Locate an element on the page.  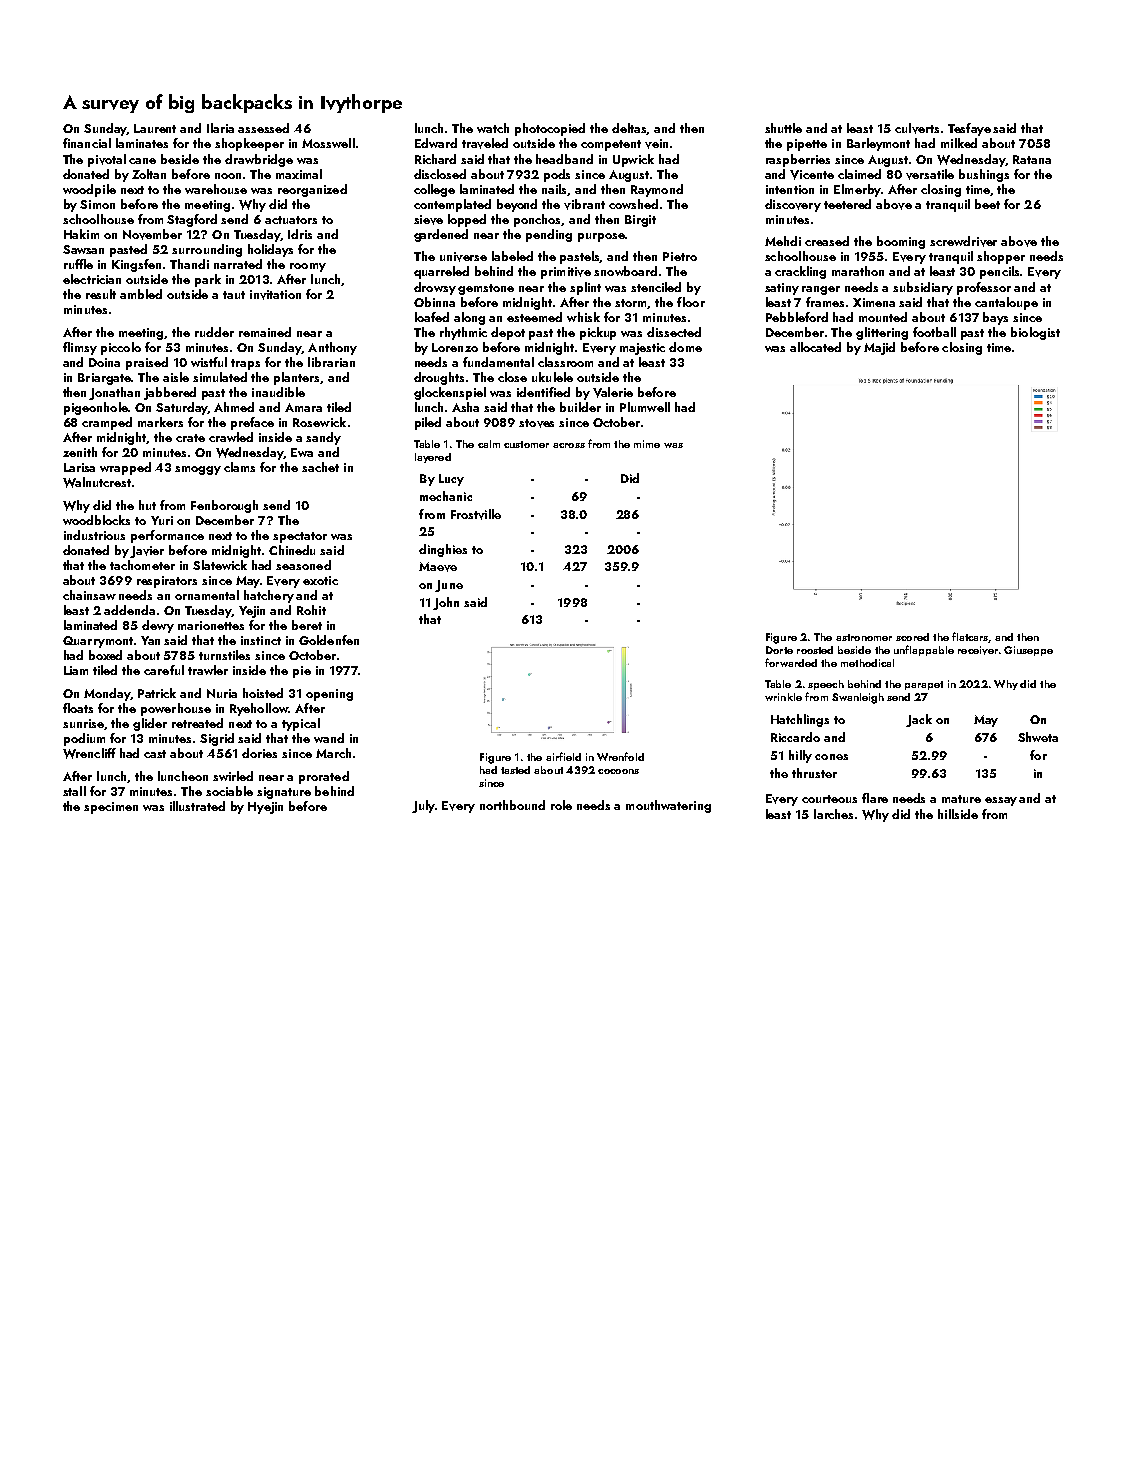
Stagford is located at coordinates (192, 220).
